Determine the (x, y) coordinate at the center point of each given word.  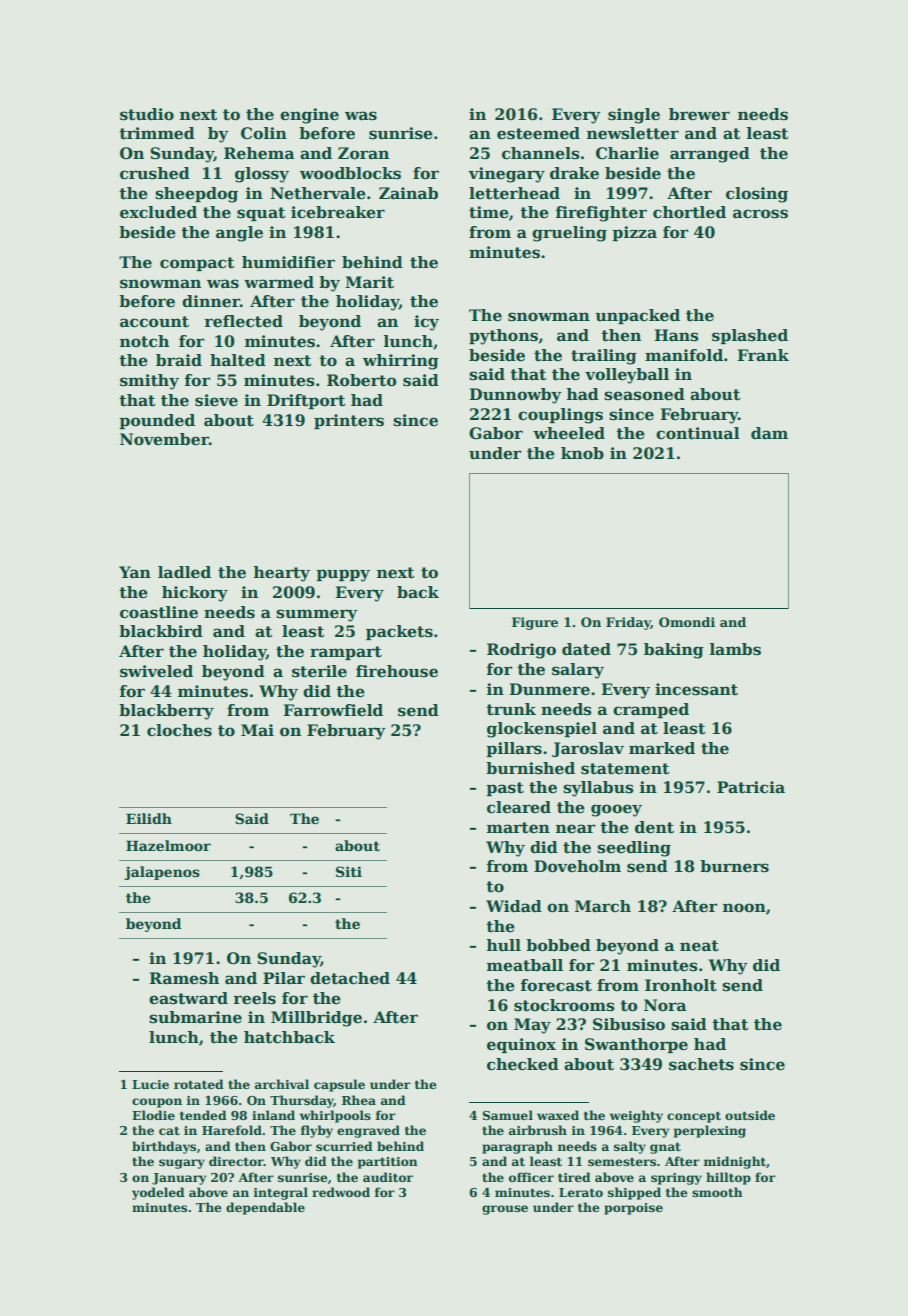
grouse (505, 1210)
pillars (514, 749)
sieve (216, 400)
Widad (514, 906)
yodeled (158, 1193)
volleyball (627, 376)
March (603, 906)
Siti (349, 871)
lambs (735, 649)
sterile (319, 671)
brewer (699, 114)
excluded (158, 212)
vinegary (506, 175)
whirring (401, 362)
